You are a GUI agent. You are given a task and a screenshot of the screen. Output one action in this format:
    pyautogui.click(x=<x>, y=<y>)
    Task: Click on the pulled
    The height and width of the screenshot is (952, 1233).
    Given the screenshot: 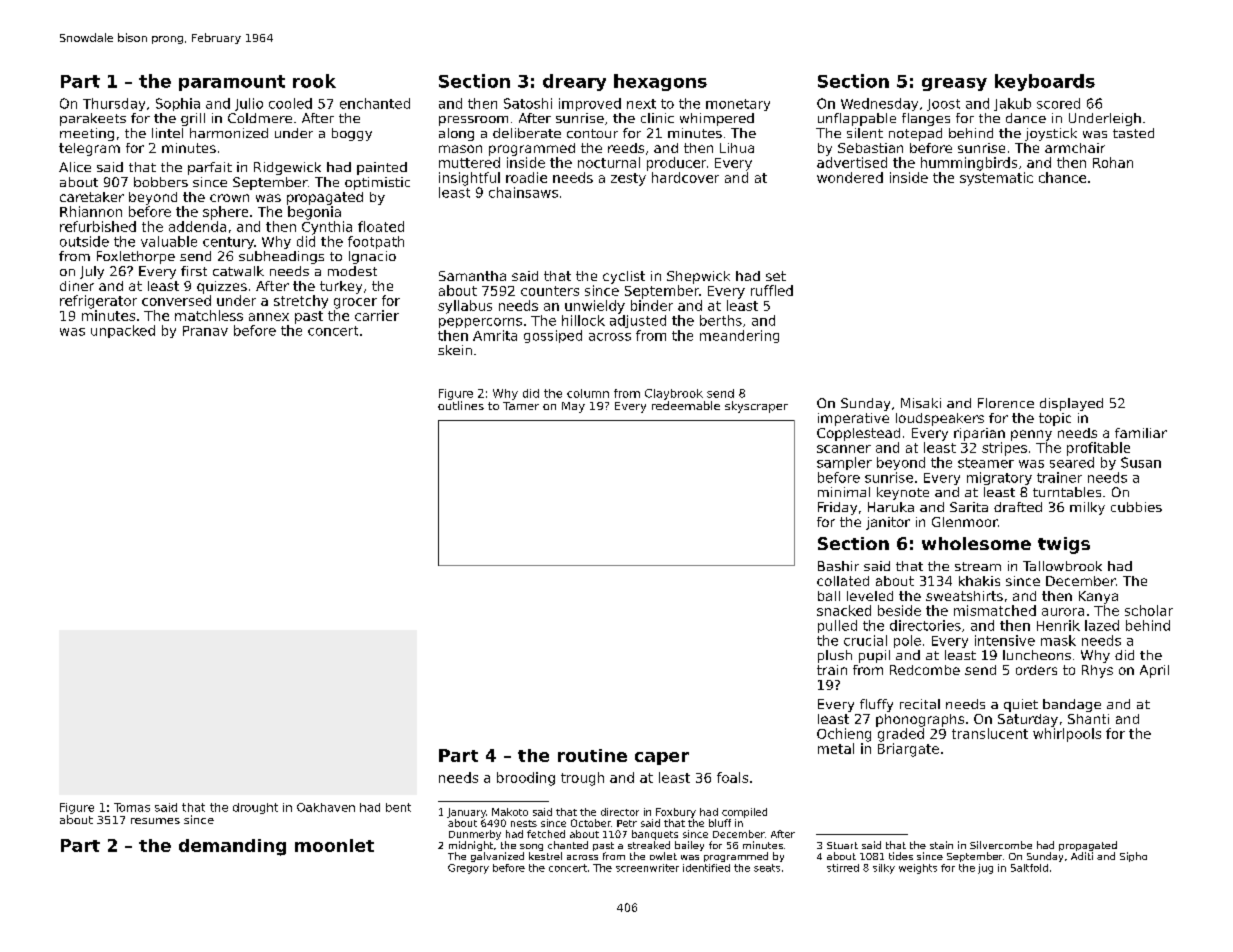 What is the action you would take?
    pyautogui.click(x=837, y=626)
